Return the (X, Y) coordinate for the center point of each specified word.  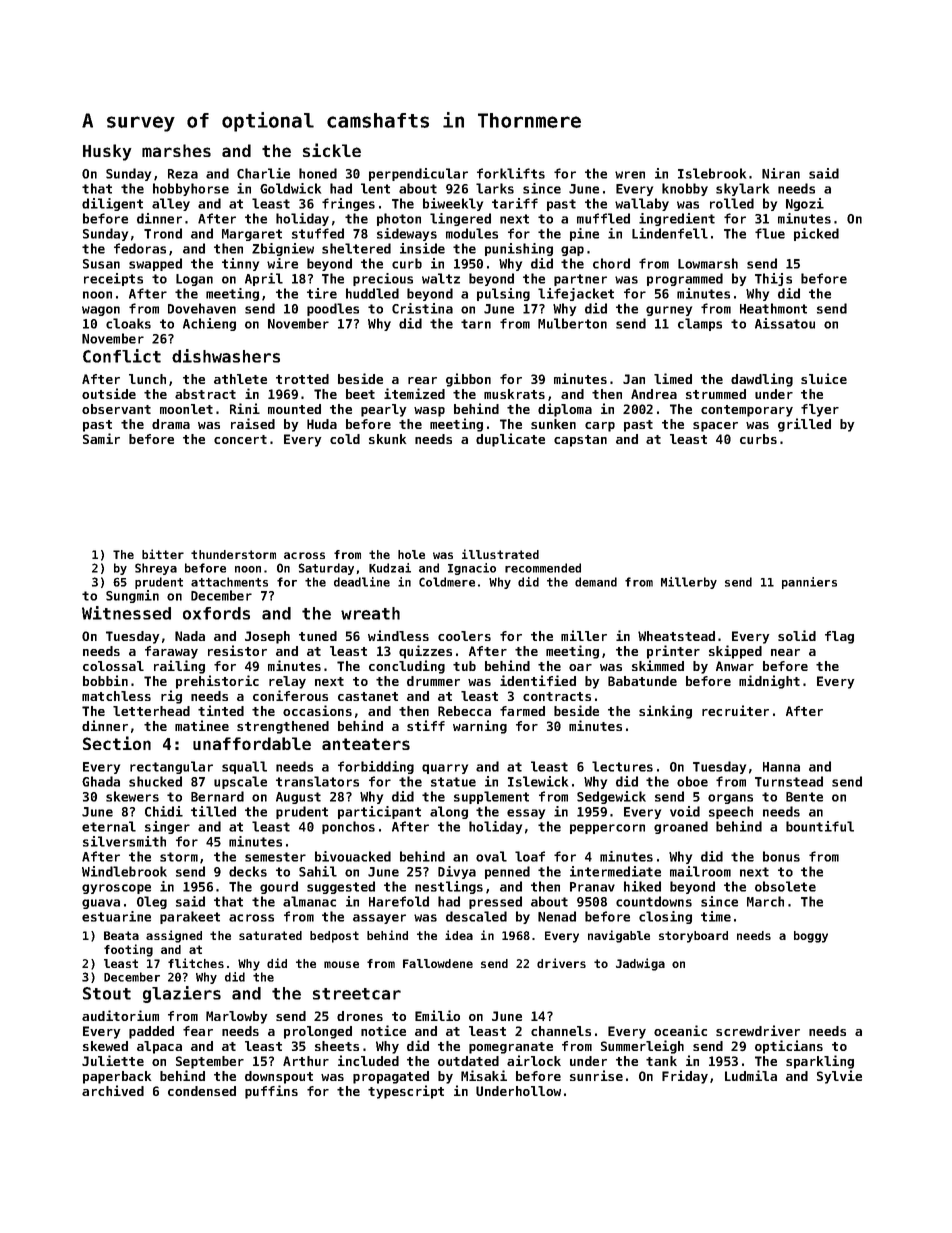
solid (797, 635)
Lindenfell (670, 233)
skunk (387, 439)
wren (630, 175)
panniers (809, 583)
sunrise (596, 1075)
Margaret (252, 235)
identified (538, 680)
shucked (155, 781)
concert (240, 439)
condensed (202, 1091)
